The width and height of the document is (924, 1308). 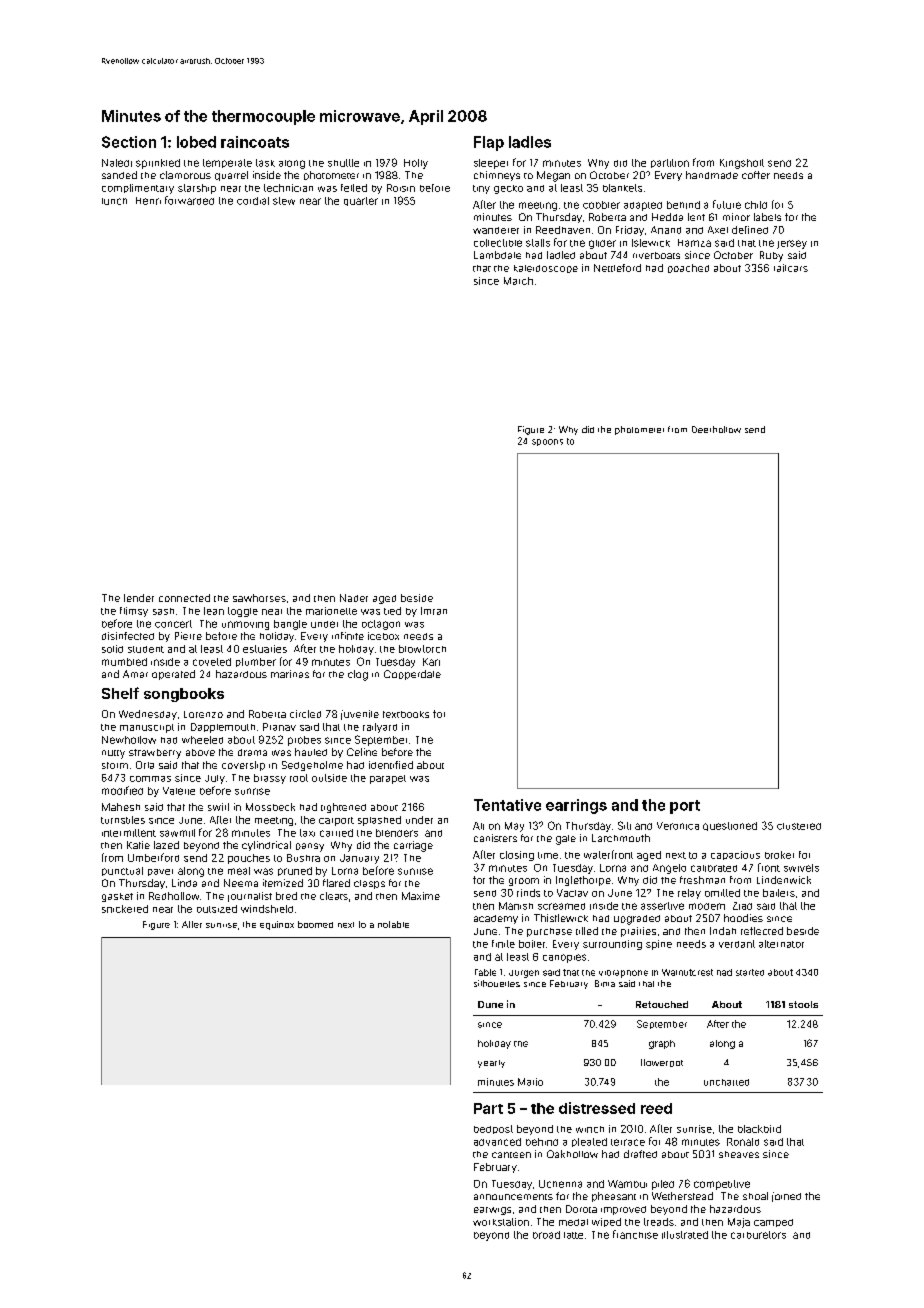 I want to click on equinox, so click(x=277, y=925).
